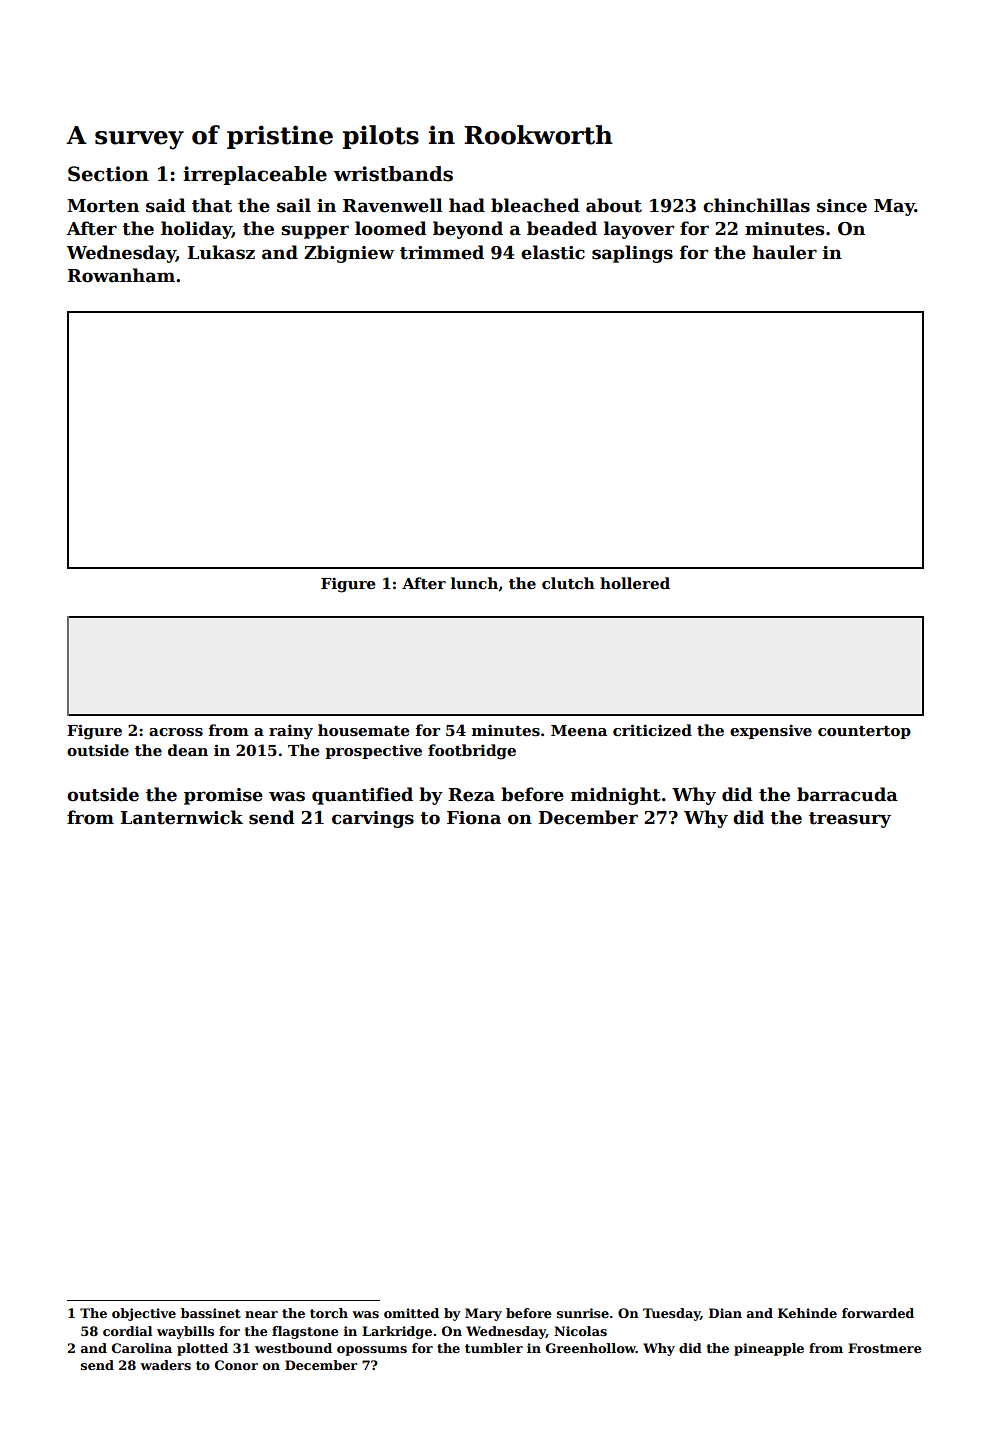 The width and height of the screenshot is (991, 1435). I want to click on waders, so click(165, 1365).
